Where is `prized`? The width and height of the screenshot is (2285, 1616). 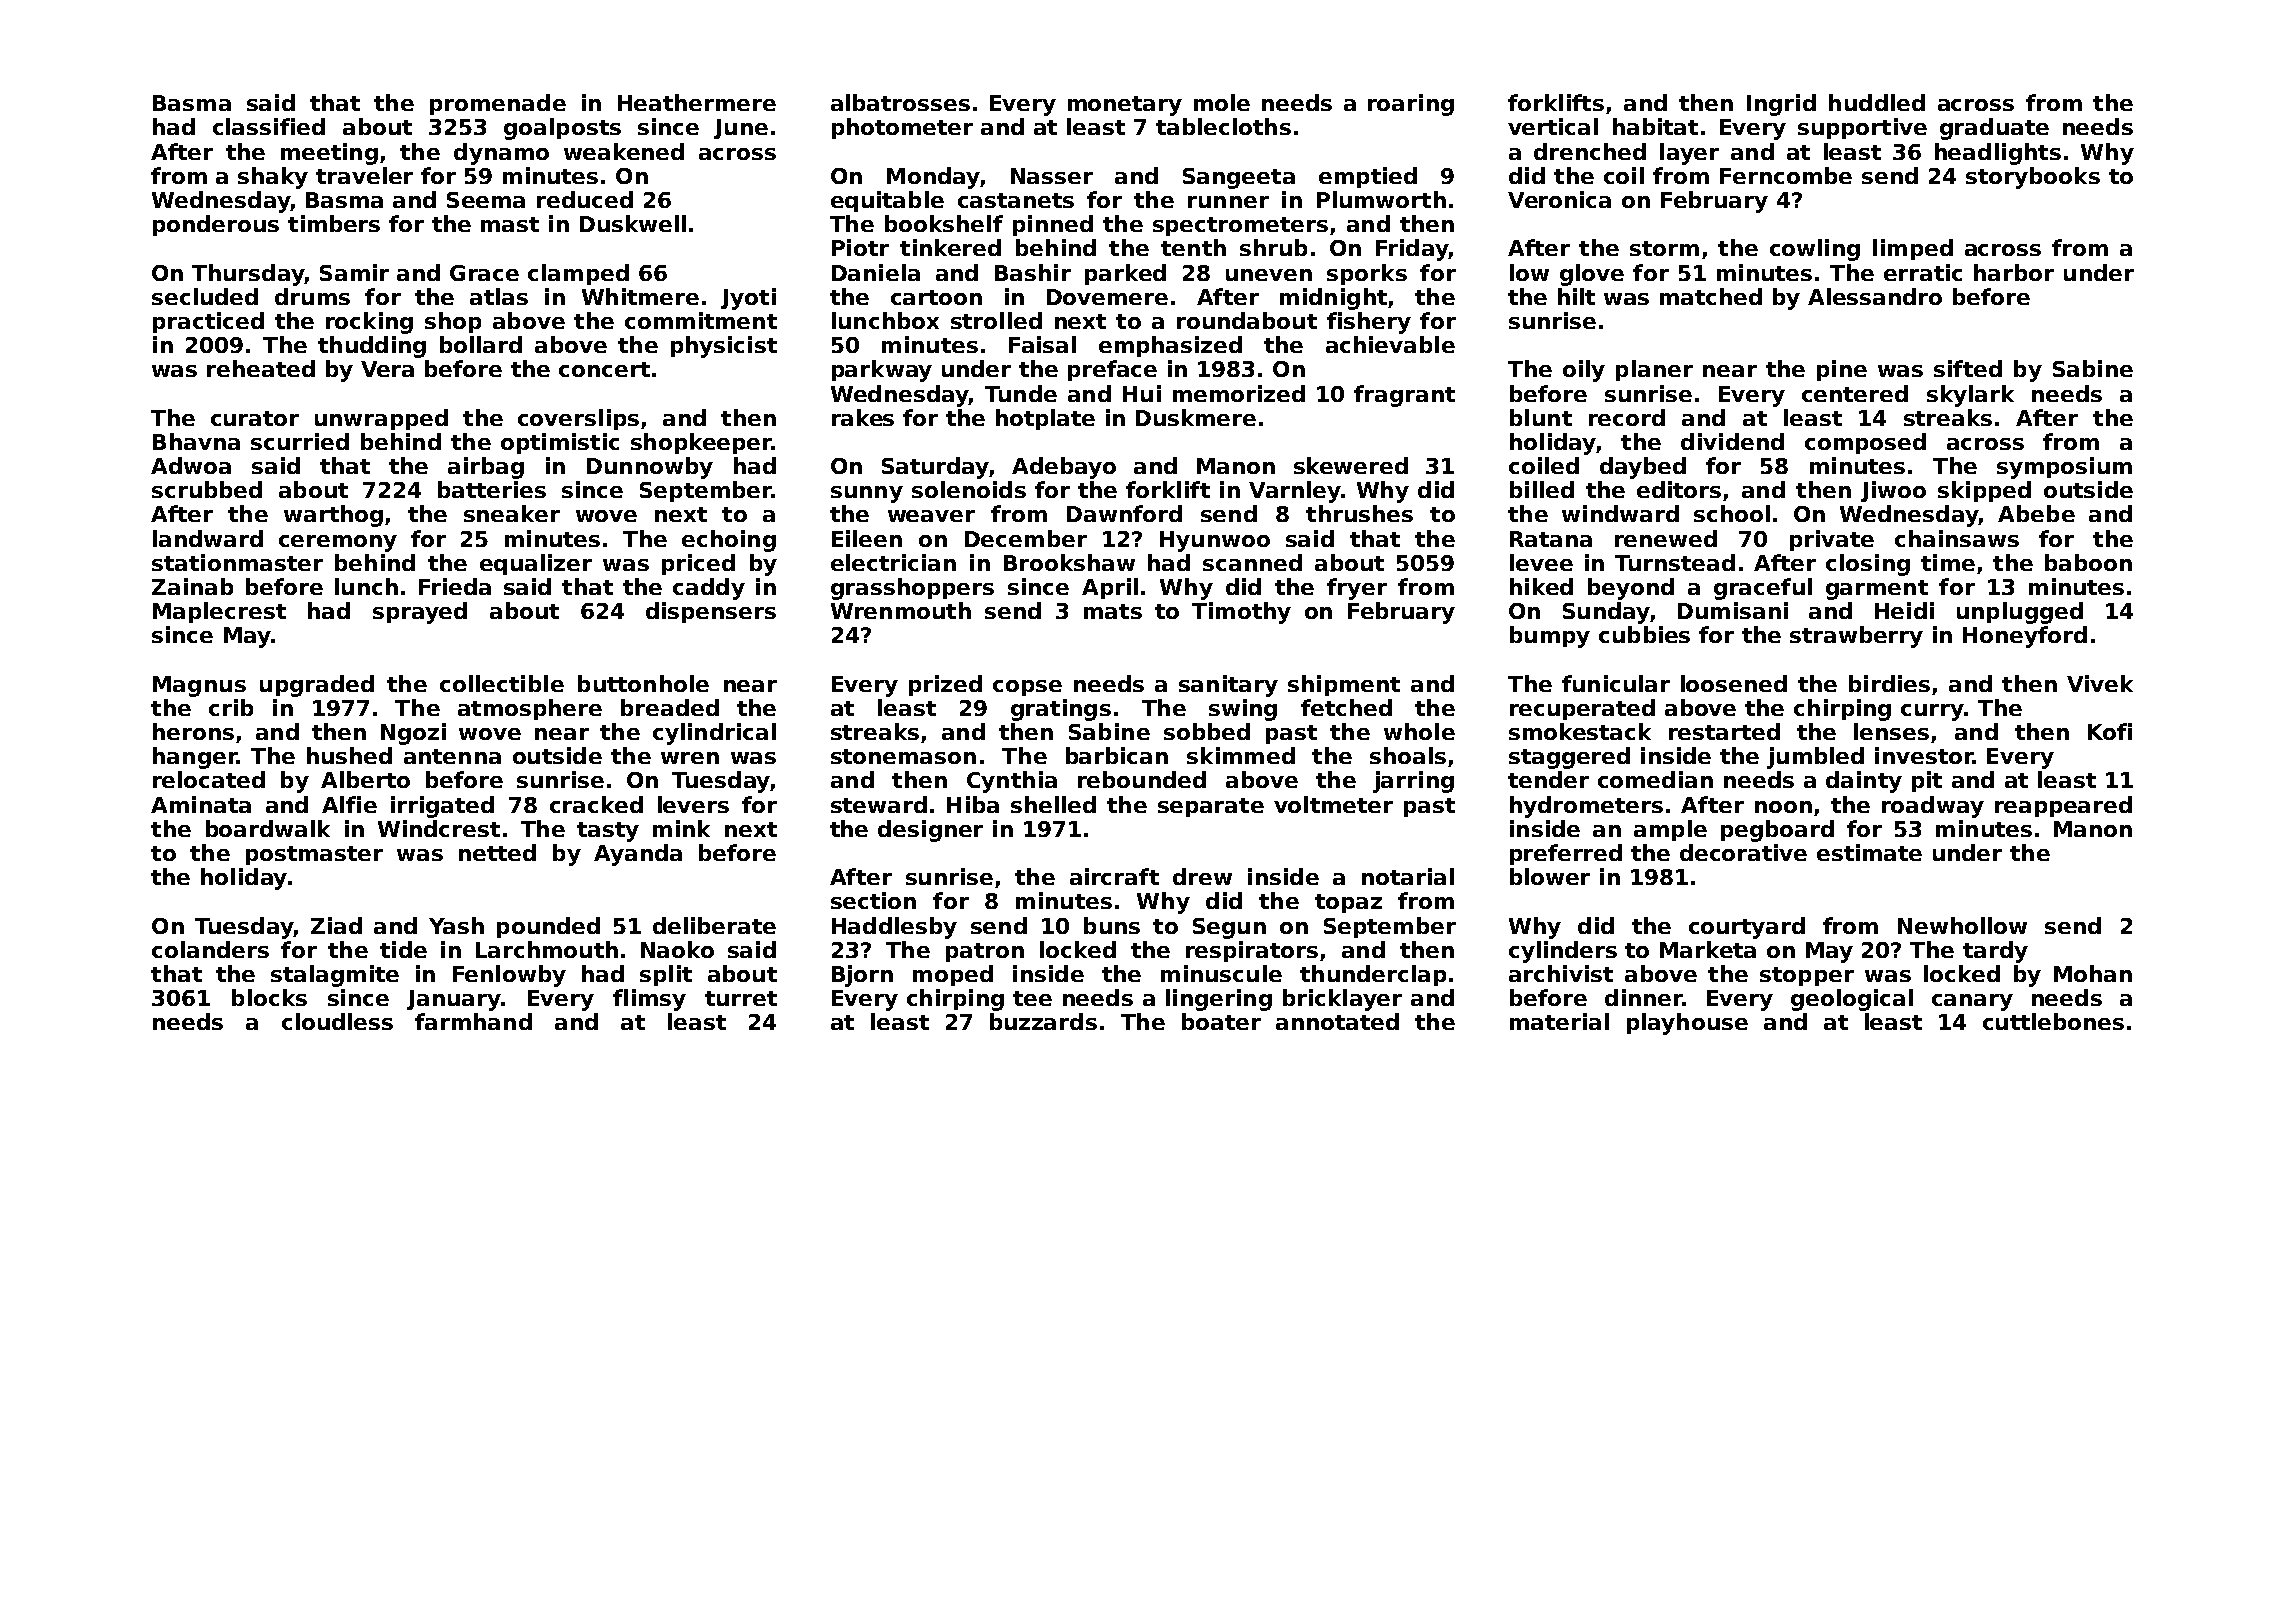 prized is located at coordinates (945, 685).
